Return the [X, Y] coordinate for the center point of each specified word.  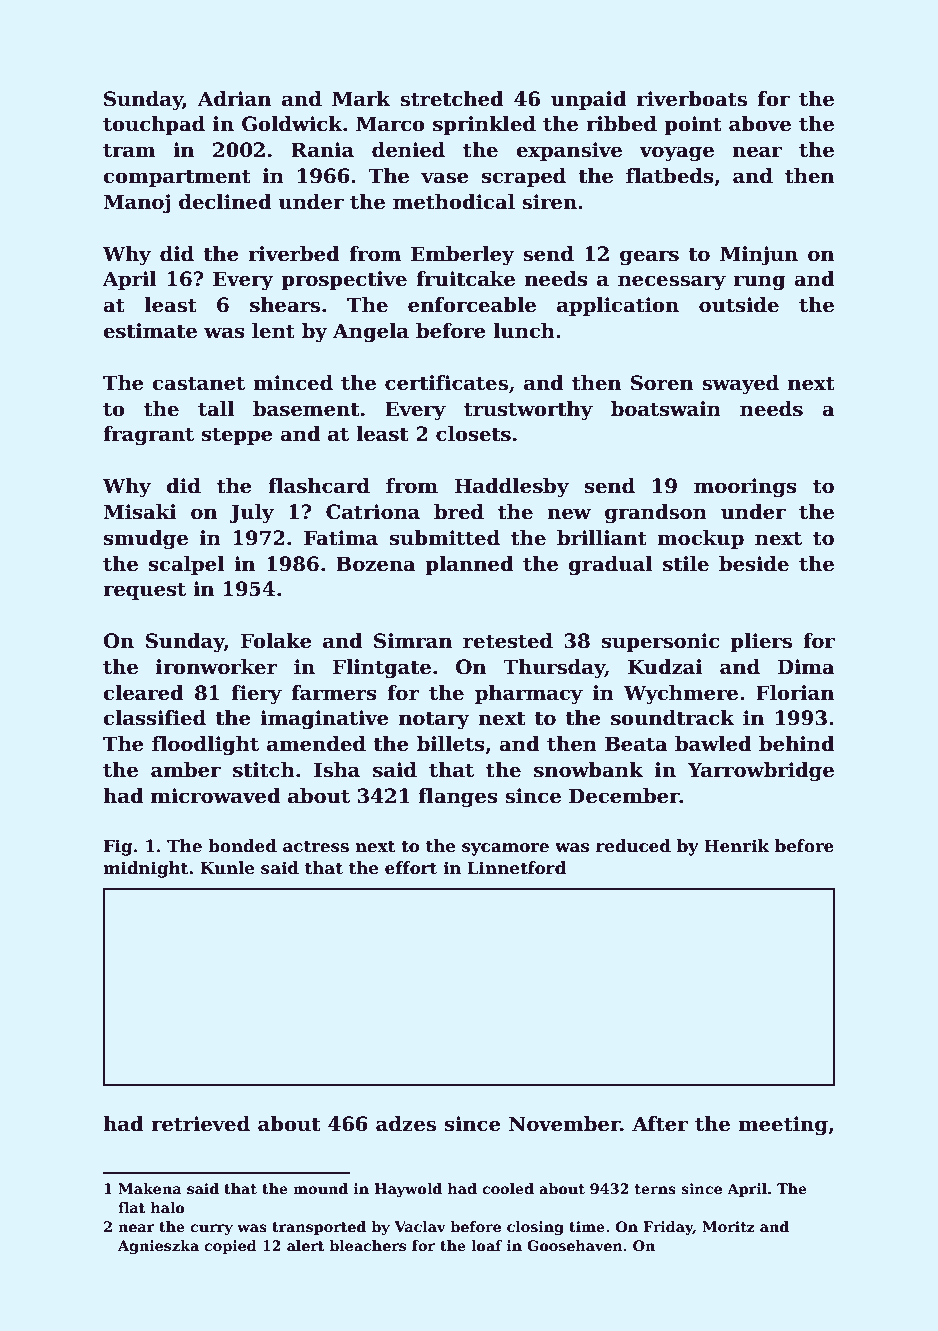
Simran [413, 641]
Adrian [234, 99]
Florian [795, 693]
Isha [337, 770]
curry [211, 1229]
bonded [242, 846]
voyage [676, 154]
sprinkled [484, 125]
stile [686, 564]
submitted [445, 538]
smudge [146, 540]
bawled [713, 744]
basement [306, 409]
